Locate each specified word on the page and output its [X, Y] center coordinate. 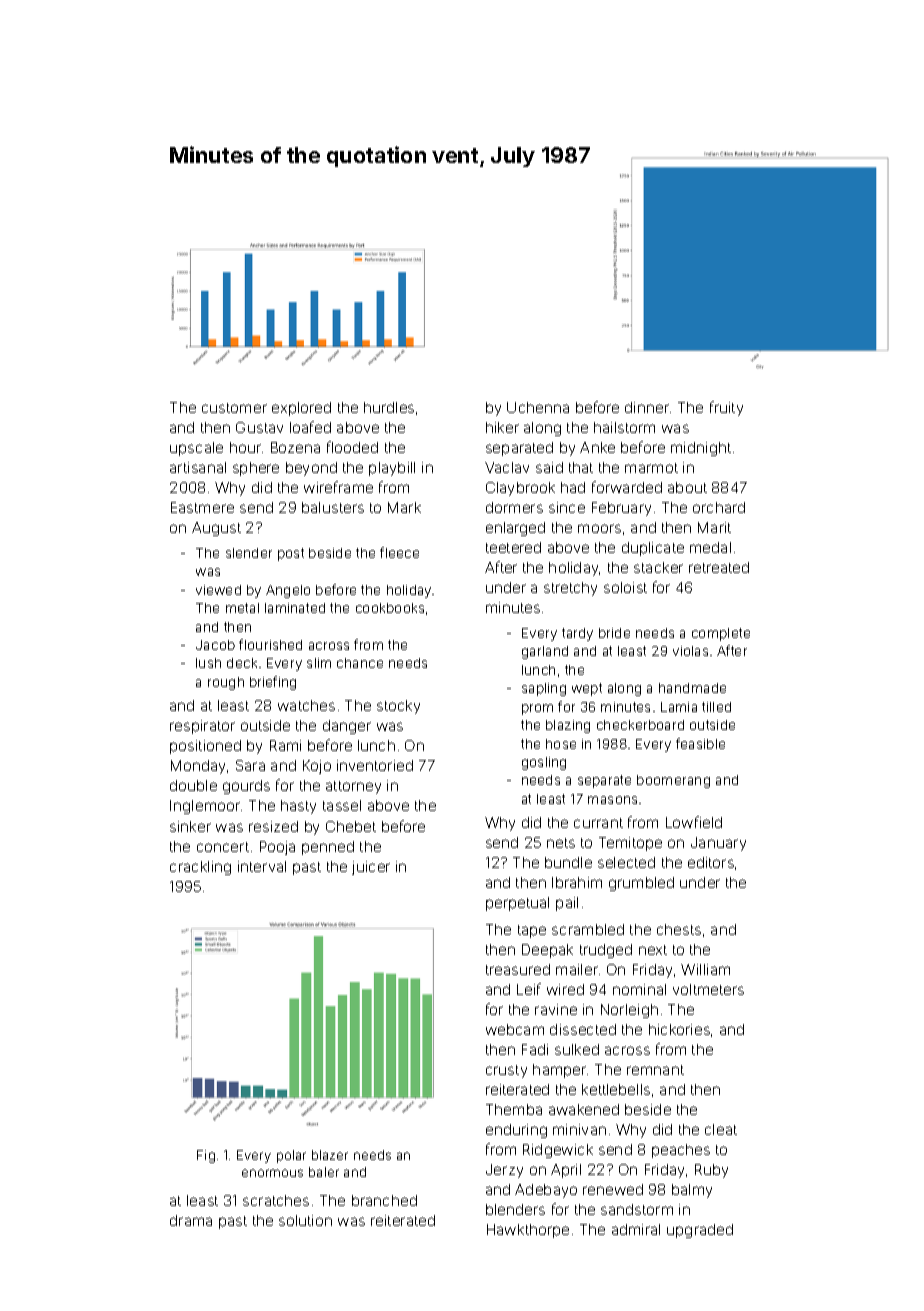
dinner [647, 407]
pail [567, 904]
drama [191, 1220]
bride [614, 633]
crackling [200, 868]
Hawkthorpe [528, 1231]
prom [537, 709]
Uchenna [538, 407]
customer [234, 408]
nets [561, 843]
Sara [250, 765]
